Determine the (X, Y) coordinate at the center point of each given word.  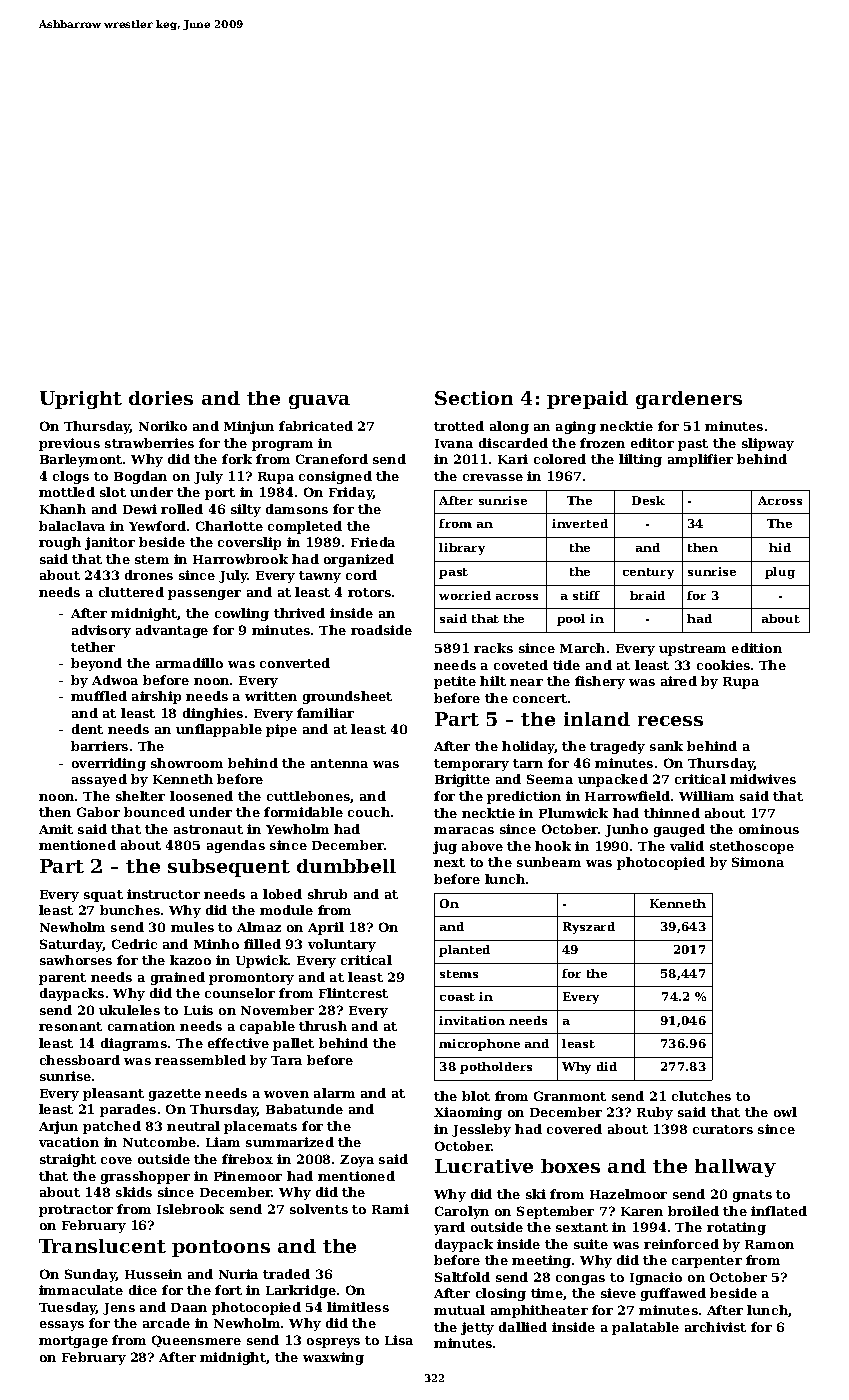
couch (369, 812)
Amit (56, 829)
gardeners (689, 400)
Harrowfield (627, 796)
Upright (81, 400)
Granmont (570, 1096)
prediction (524, 797)
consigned (335, 477)
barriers (99, 746)
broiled (693, 1211)
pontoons (221, 1248)
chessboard (80, 1060)
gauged (679, 830)
